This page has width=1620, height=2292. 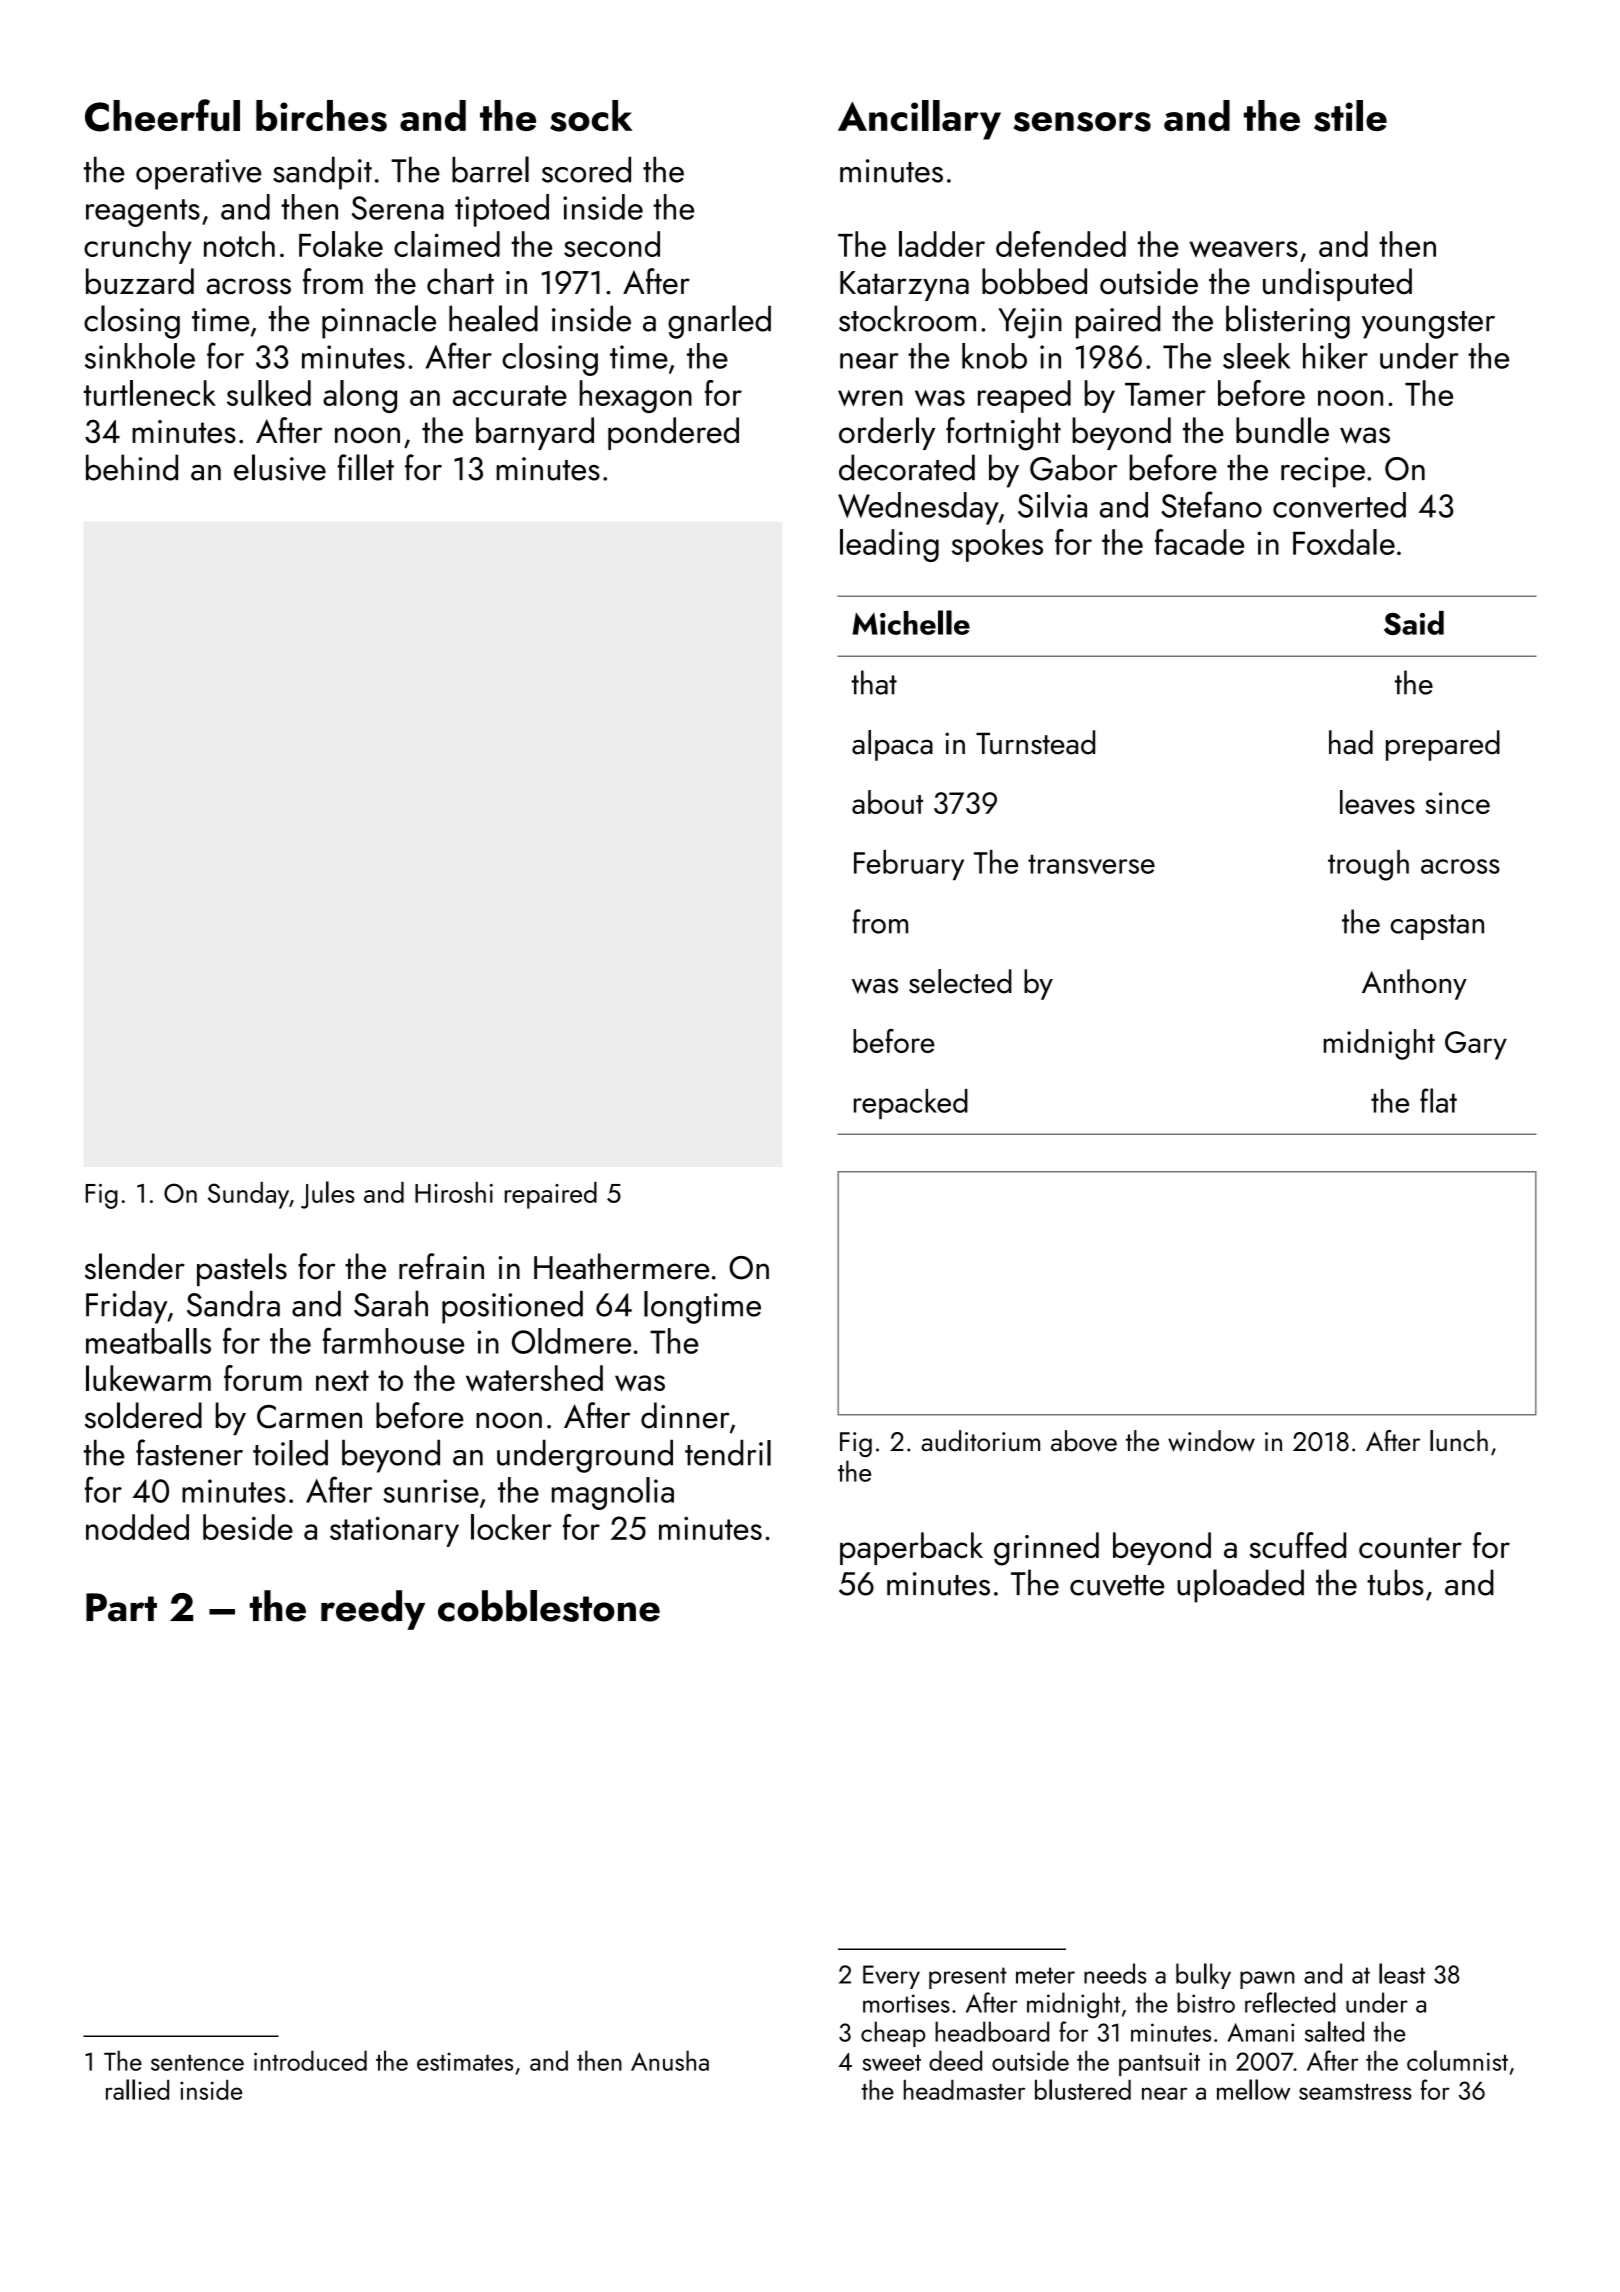 What do you see at coordinates (1083, 2089) in the page?
I see `blustered` at bounding box center [1083, 2089].
